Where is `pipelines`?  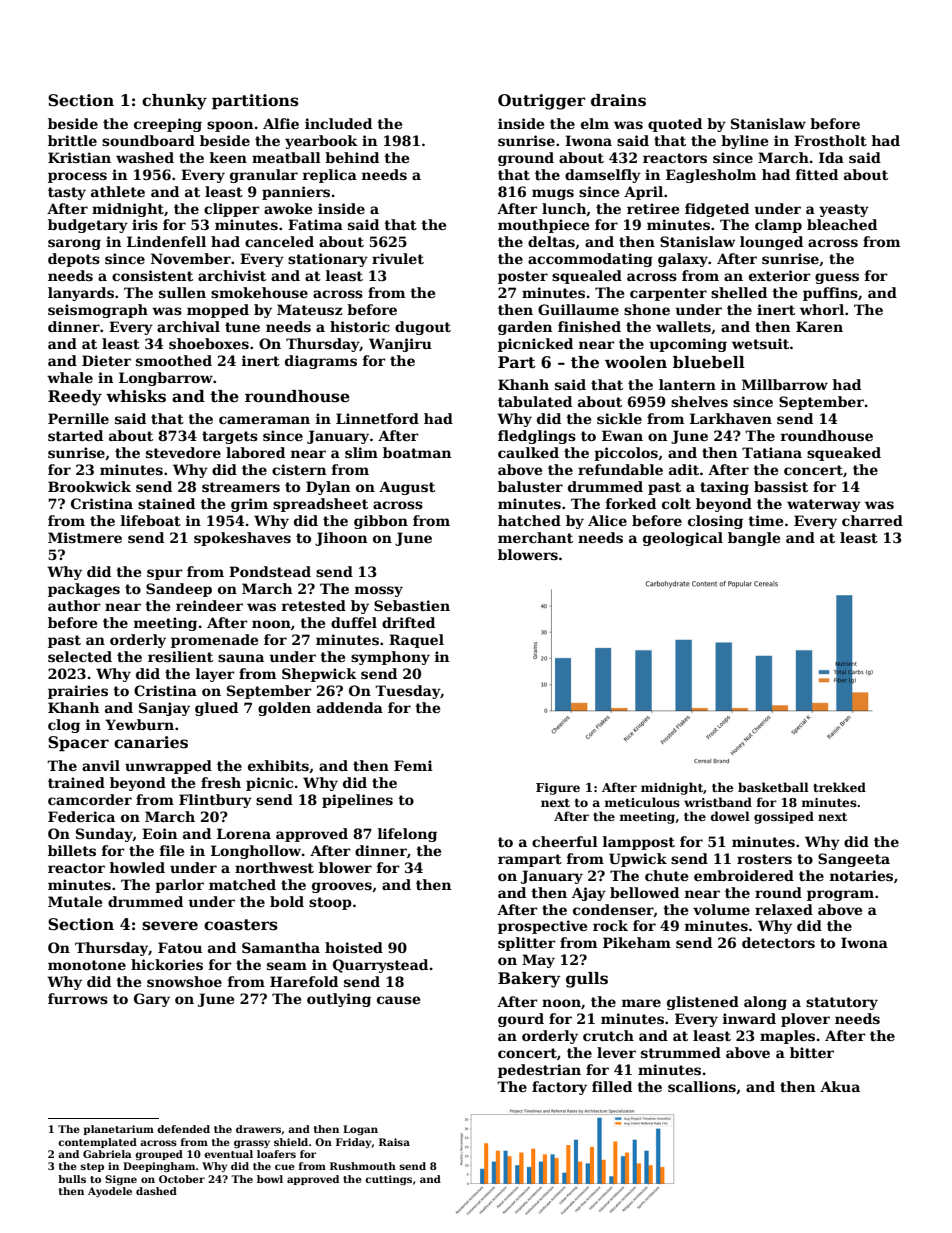
pipelines is located at coordinates (357, 801).
